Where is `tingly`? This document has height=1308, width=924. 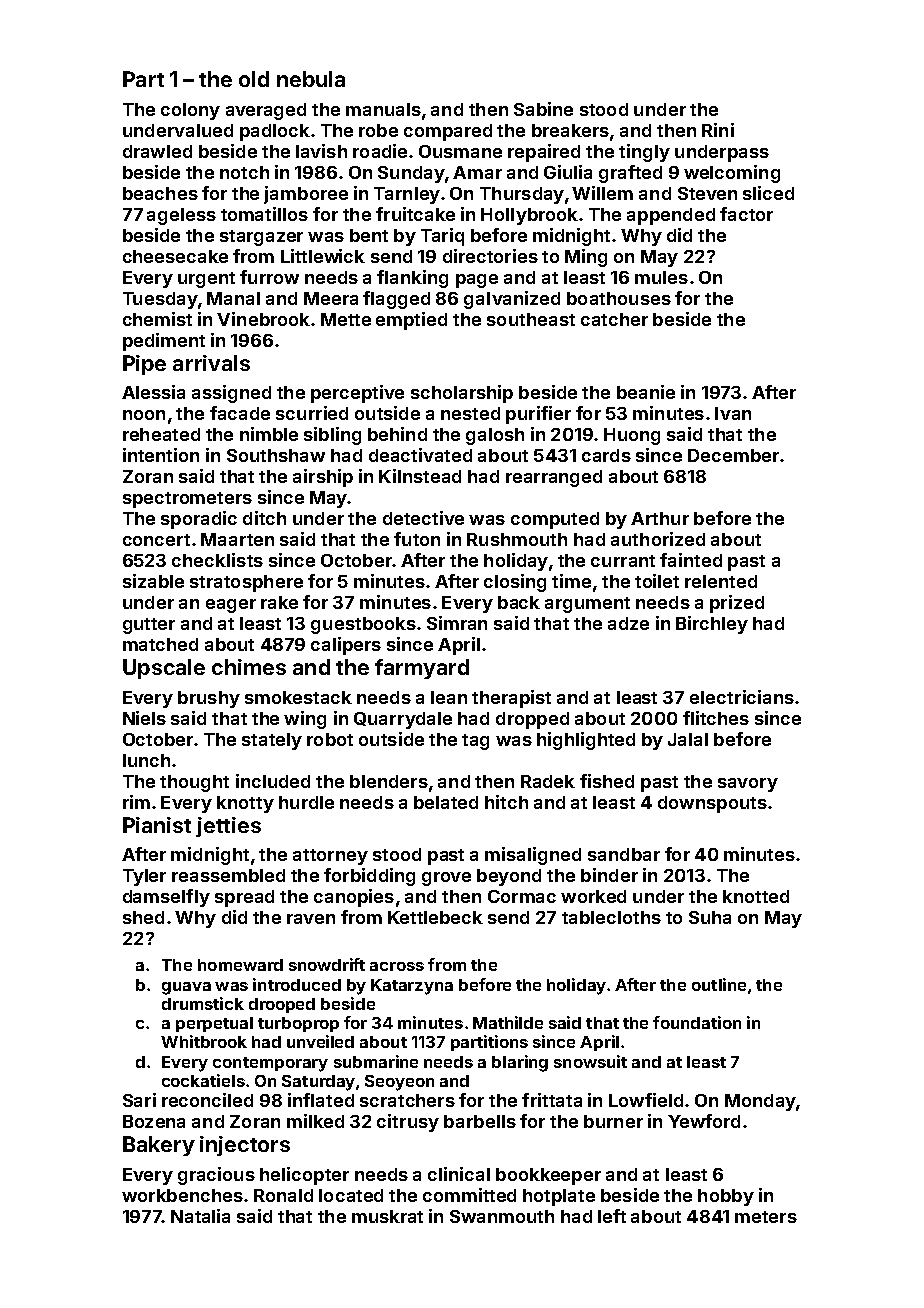
tingly is located at coordinates (644, 153).
